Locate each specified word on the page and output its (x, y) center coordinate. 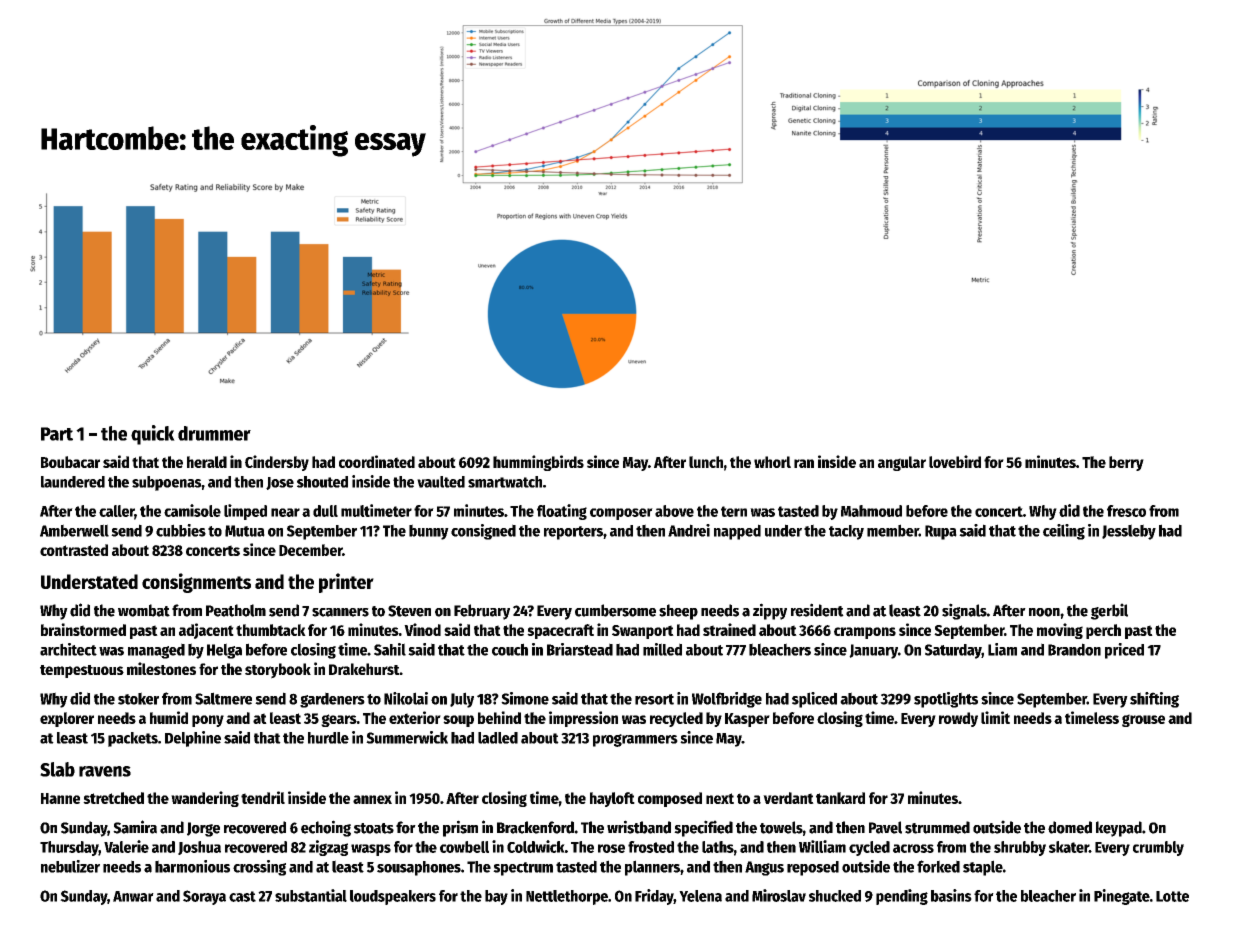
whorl (772, 462)
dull (325, 511)
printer (346, 583)
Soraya (204, 897)
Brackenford (535, 827)
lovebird (955, 461)
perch (1103, 631)
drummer (214, 433)
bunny (429, 532)
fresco (1126, 511)
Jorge (203, 829)
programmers (635, 740)
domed (1070, 827)
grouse (1143, 720)
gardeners (332, 700)
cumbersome (615, 610)
